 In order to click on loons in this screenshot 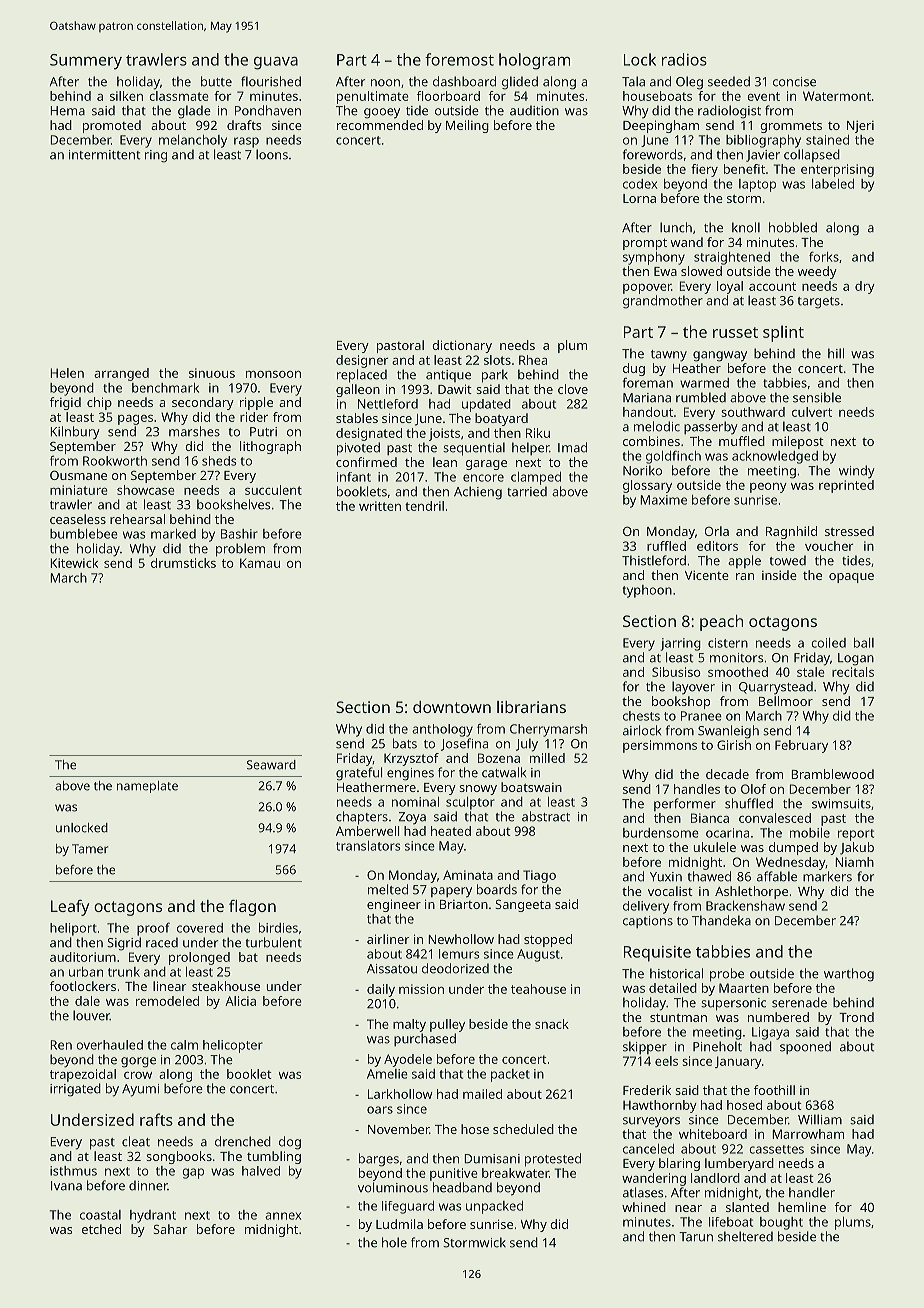, I will do `click(272, 154)`.
